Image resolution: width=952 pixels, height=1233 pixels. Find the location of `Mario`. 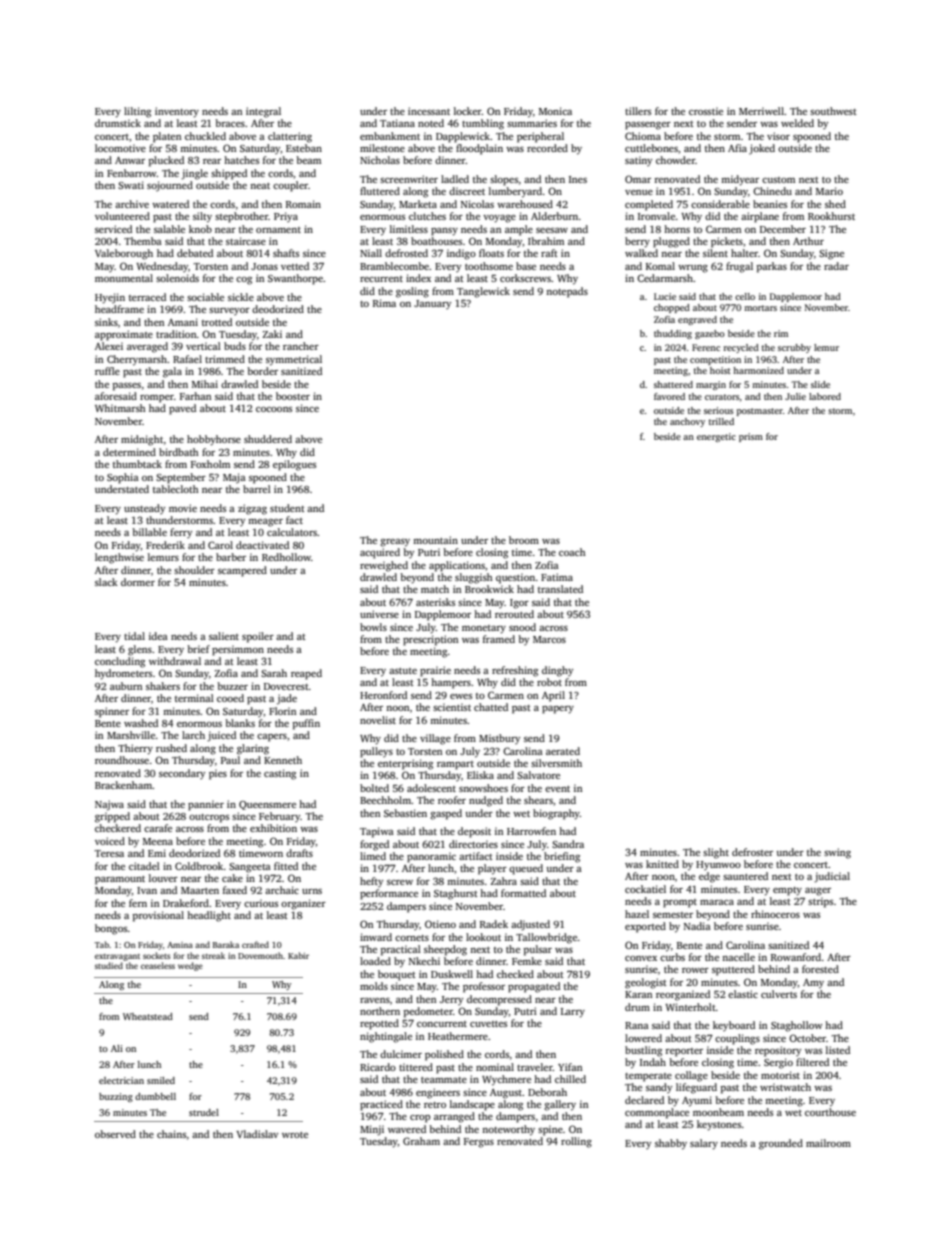

Mario is located at coordinates (829, 191).
